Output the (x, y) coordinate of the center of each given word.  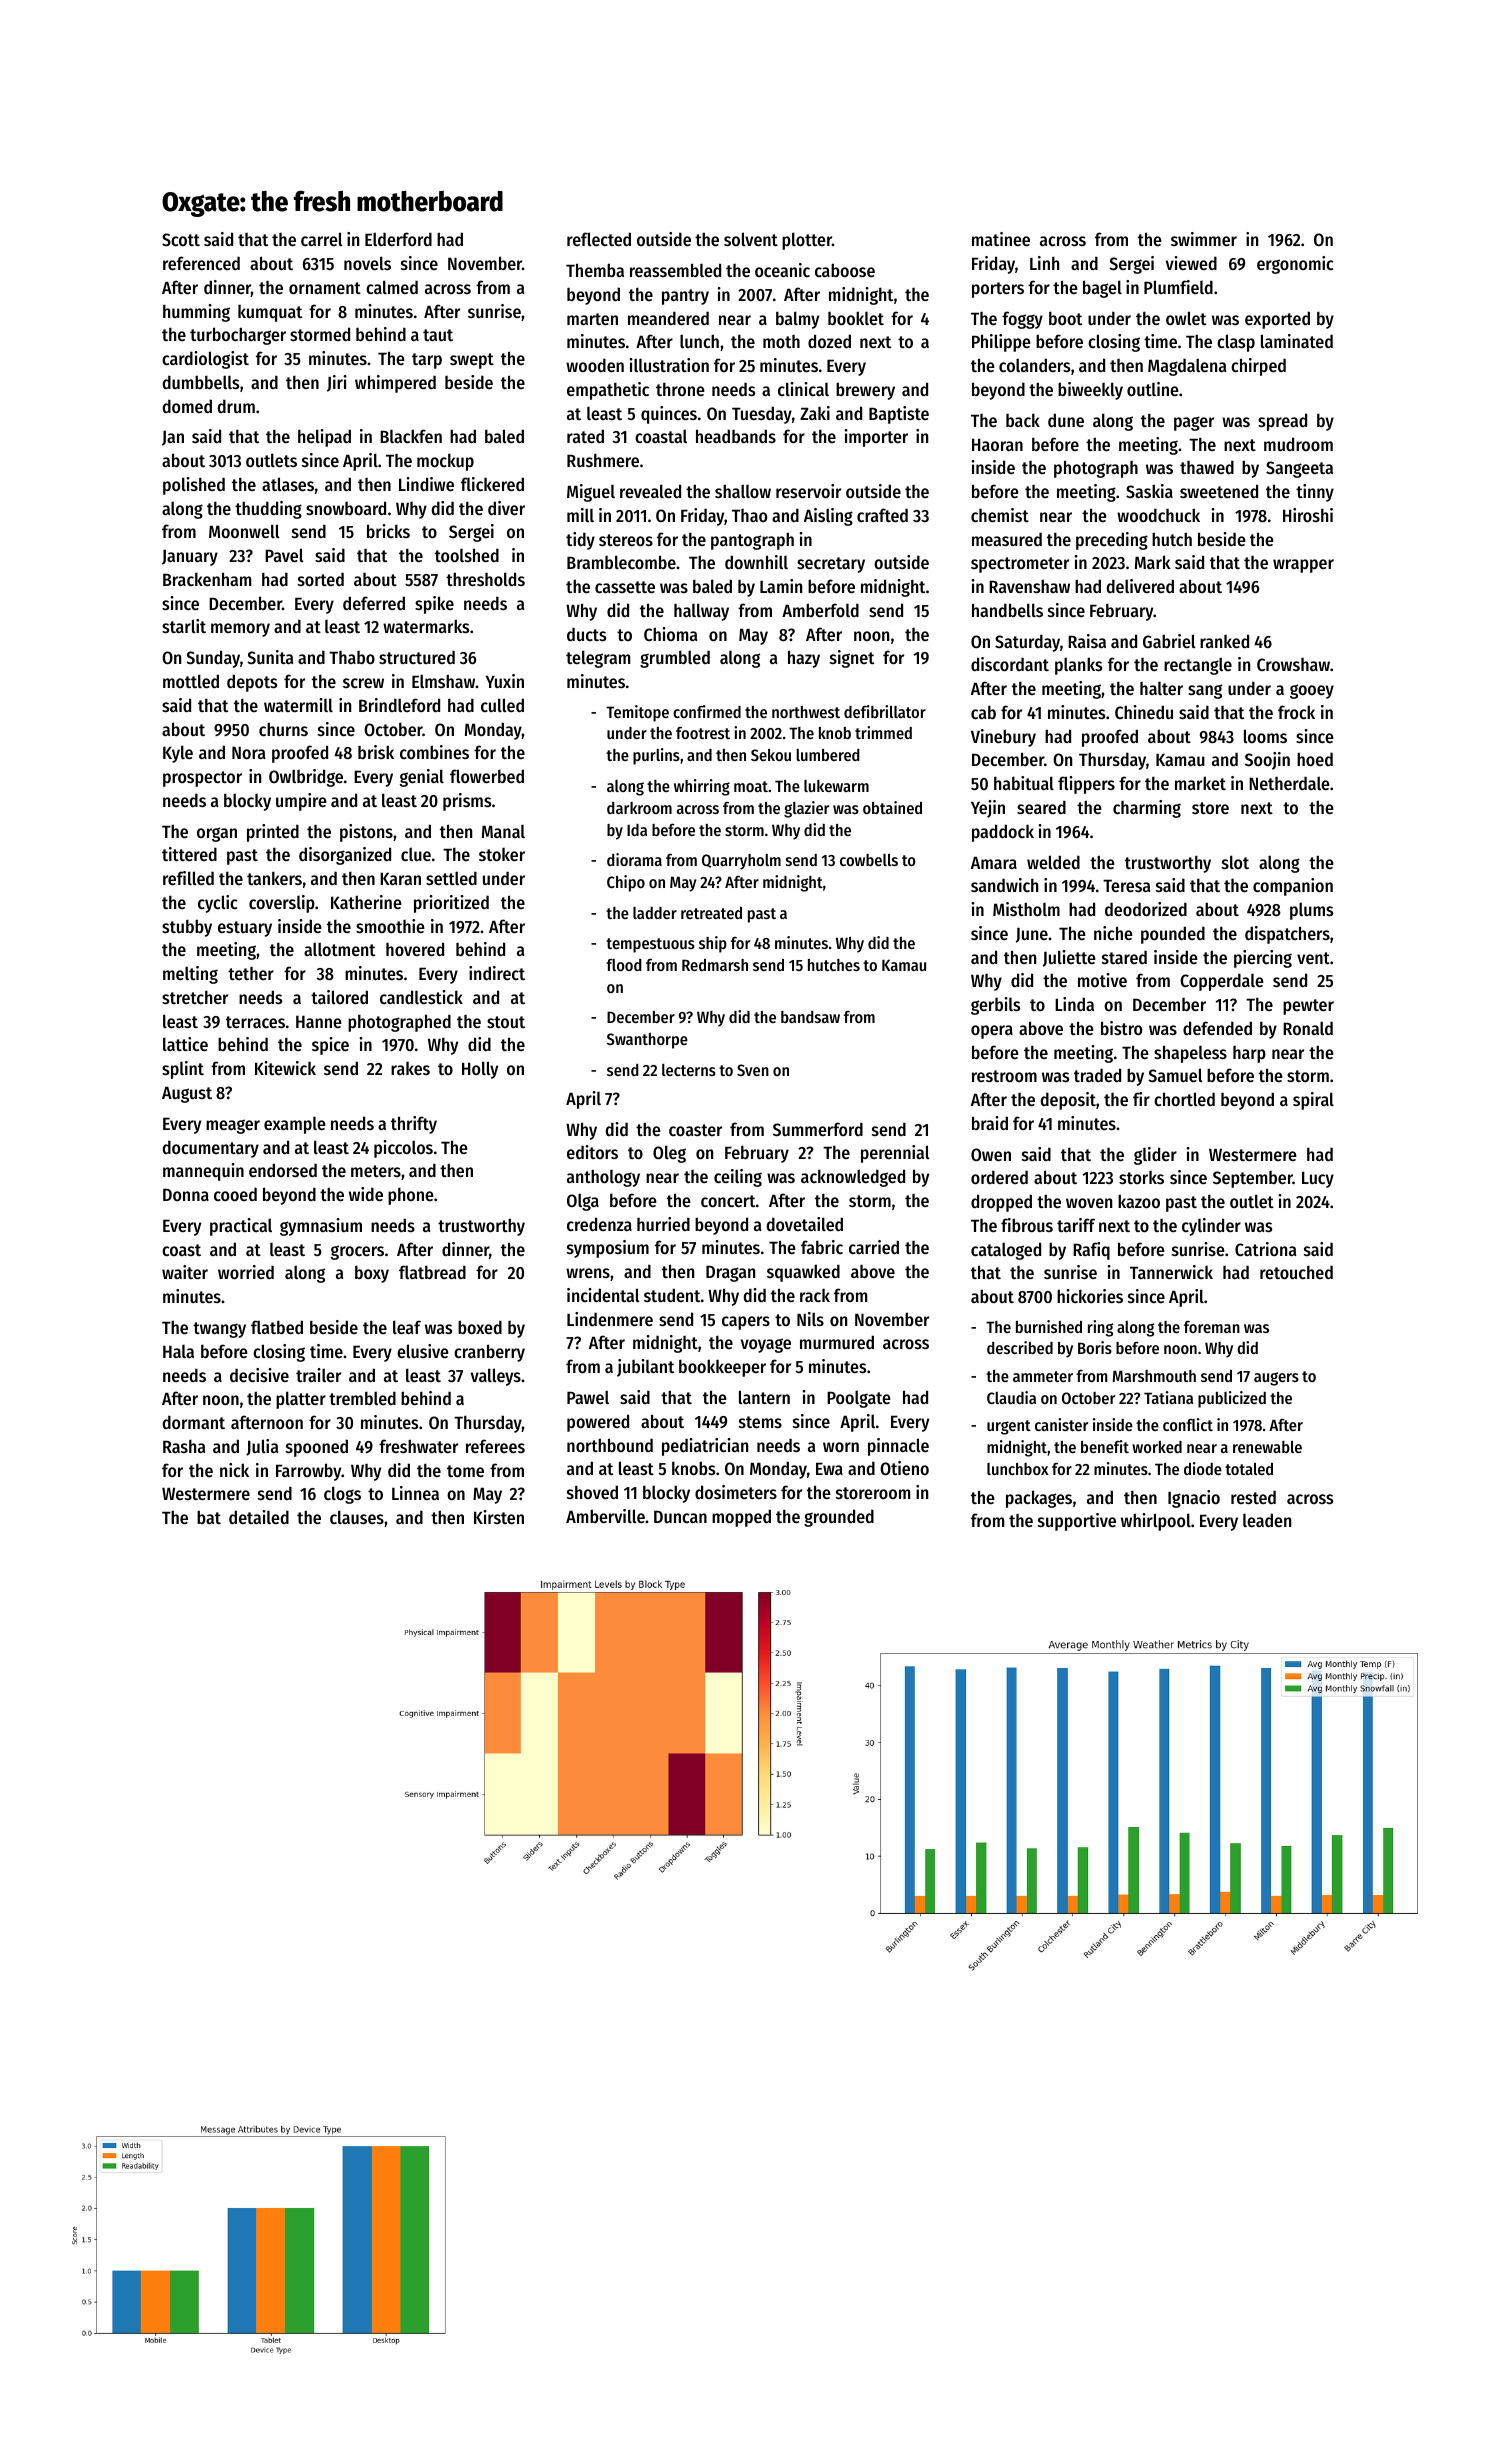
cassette (625, 587)
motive (1102, 980)
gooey (1312, 691)
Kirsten (499, 1517)
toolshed (467, 555)
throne (680, 389)
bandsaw (810, 1017)
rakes (410, 1068)
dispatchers (1287, 935)
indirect (497, 973)
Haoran (997, 444)
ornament (325, 288)
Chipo (626, 883)
